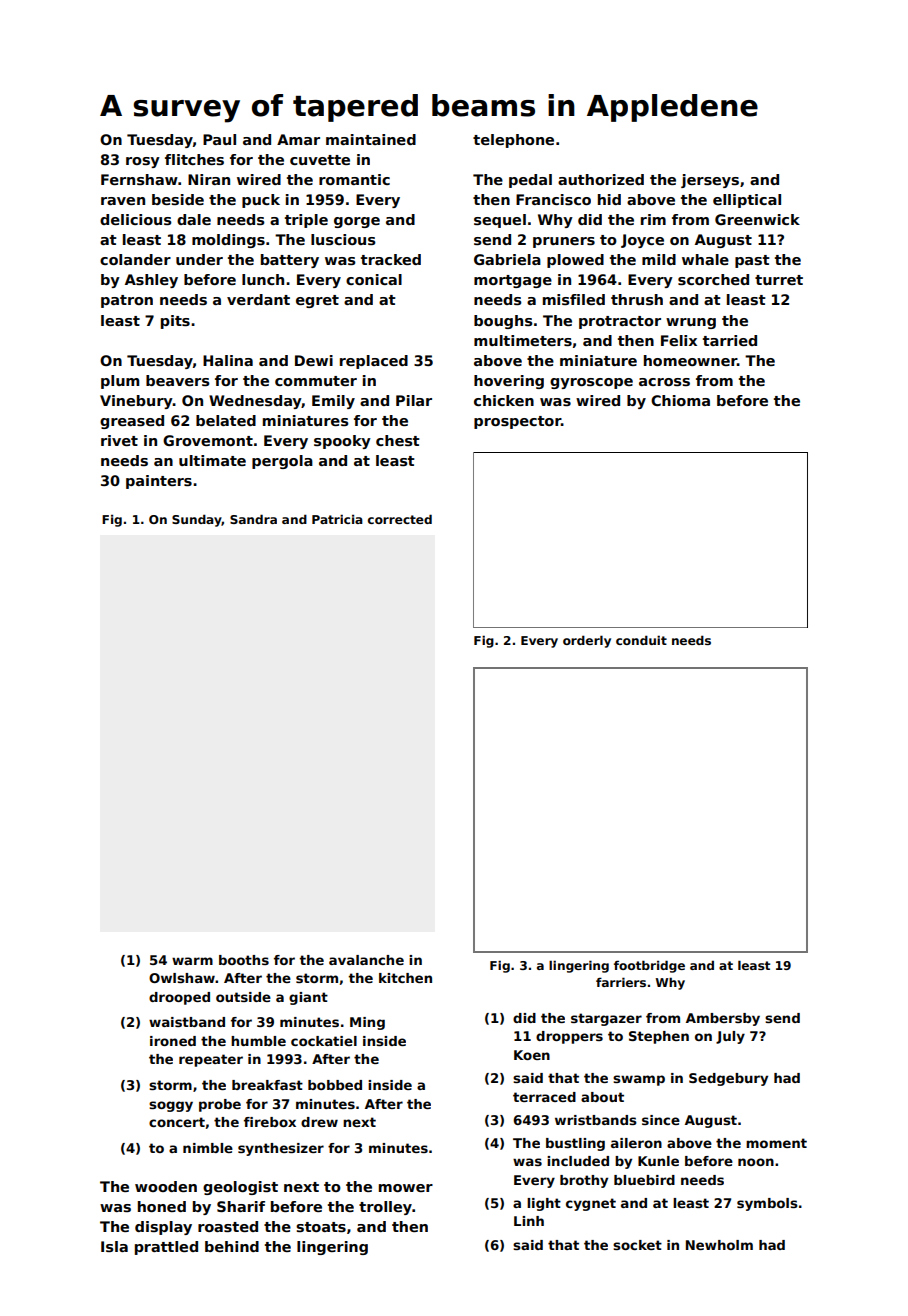  What do you see at coordinates (337, 519) in the image?
I see `Patricia` at bounding box center [337, 519].
